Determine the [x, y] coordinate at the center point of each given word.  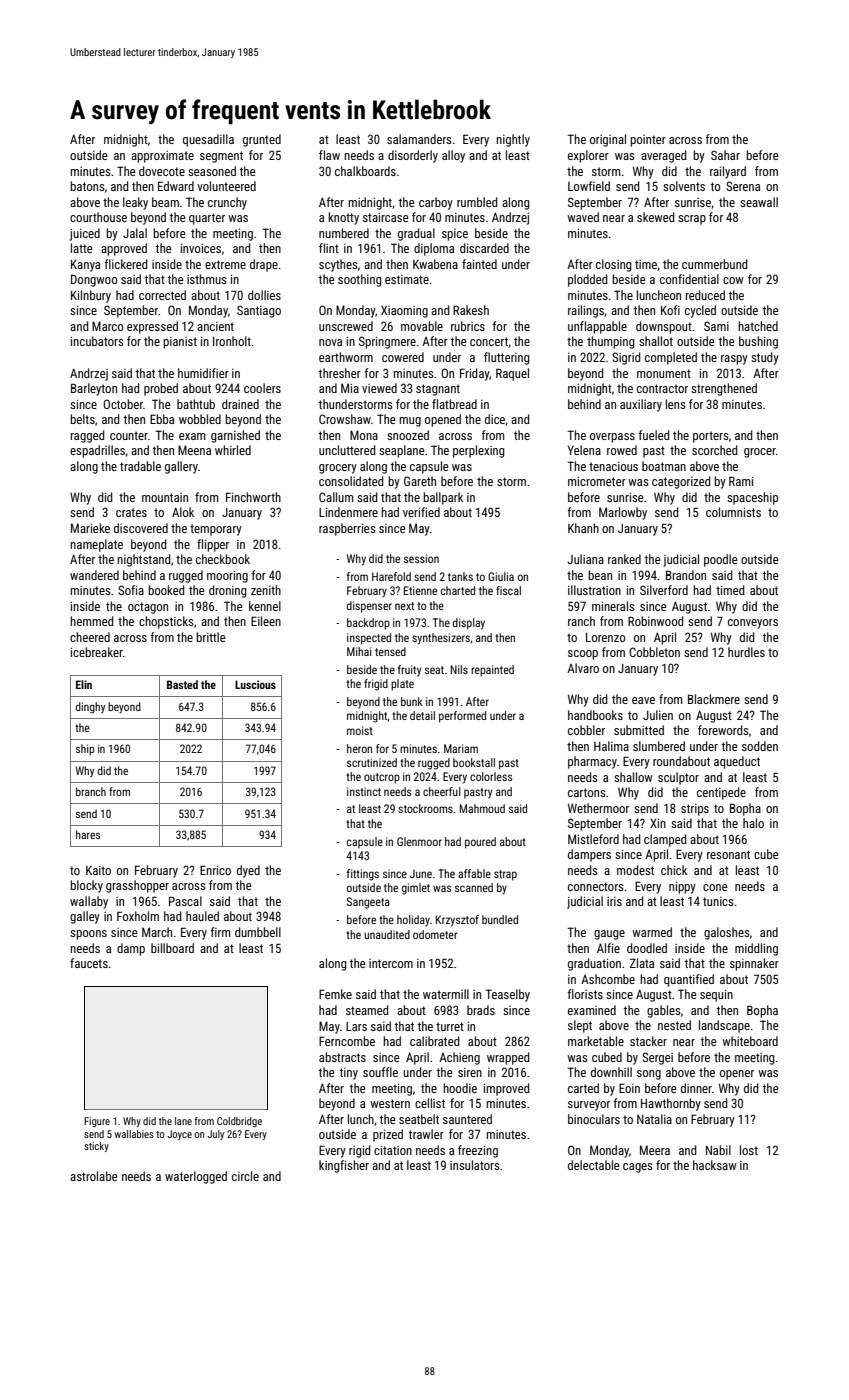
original [608, 140]
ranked [624, 559]
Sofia [131, 590]
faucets [89, 963]
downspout [664, 327]
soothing [360, 280]
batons [87, 186]
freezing [478, 1151]
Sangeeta [368, 903]
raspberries [347, 529]
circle [245, 1176]
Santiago [259, 311]
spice [455, 235]
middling [756, 949]
